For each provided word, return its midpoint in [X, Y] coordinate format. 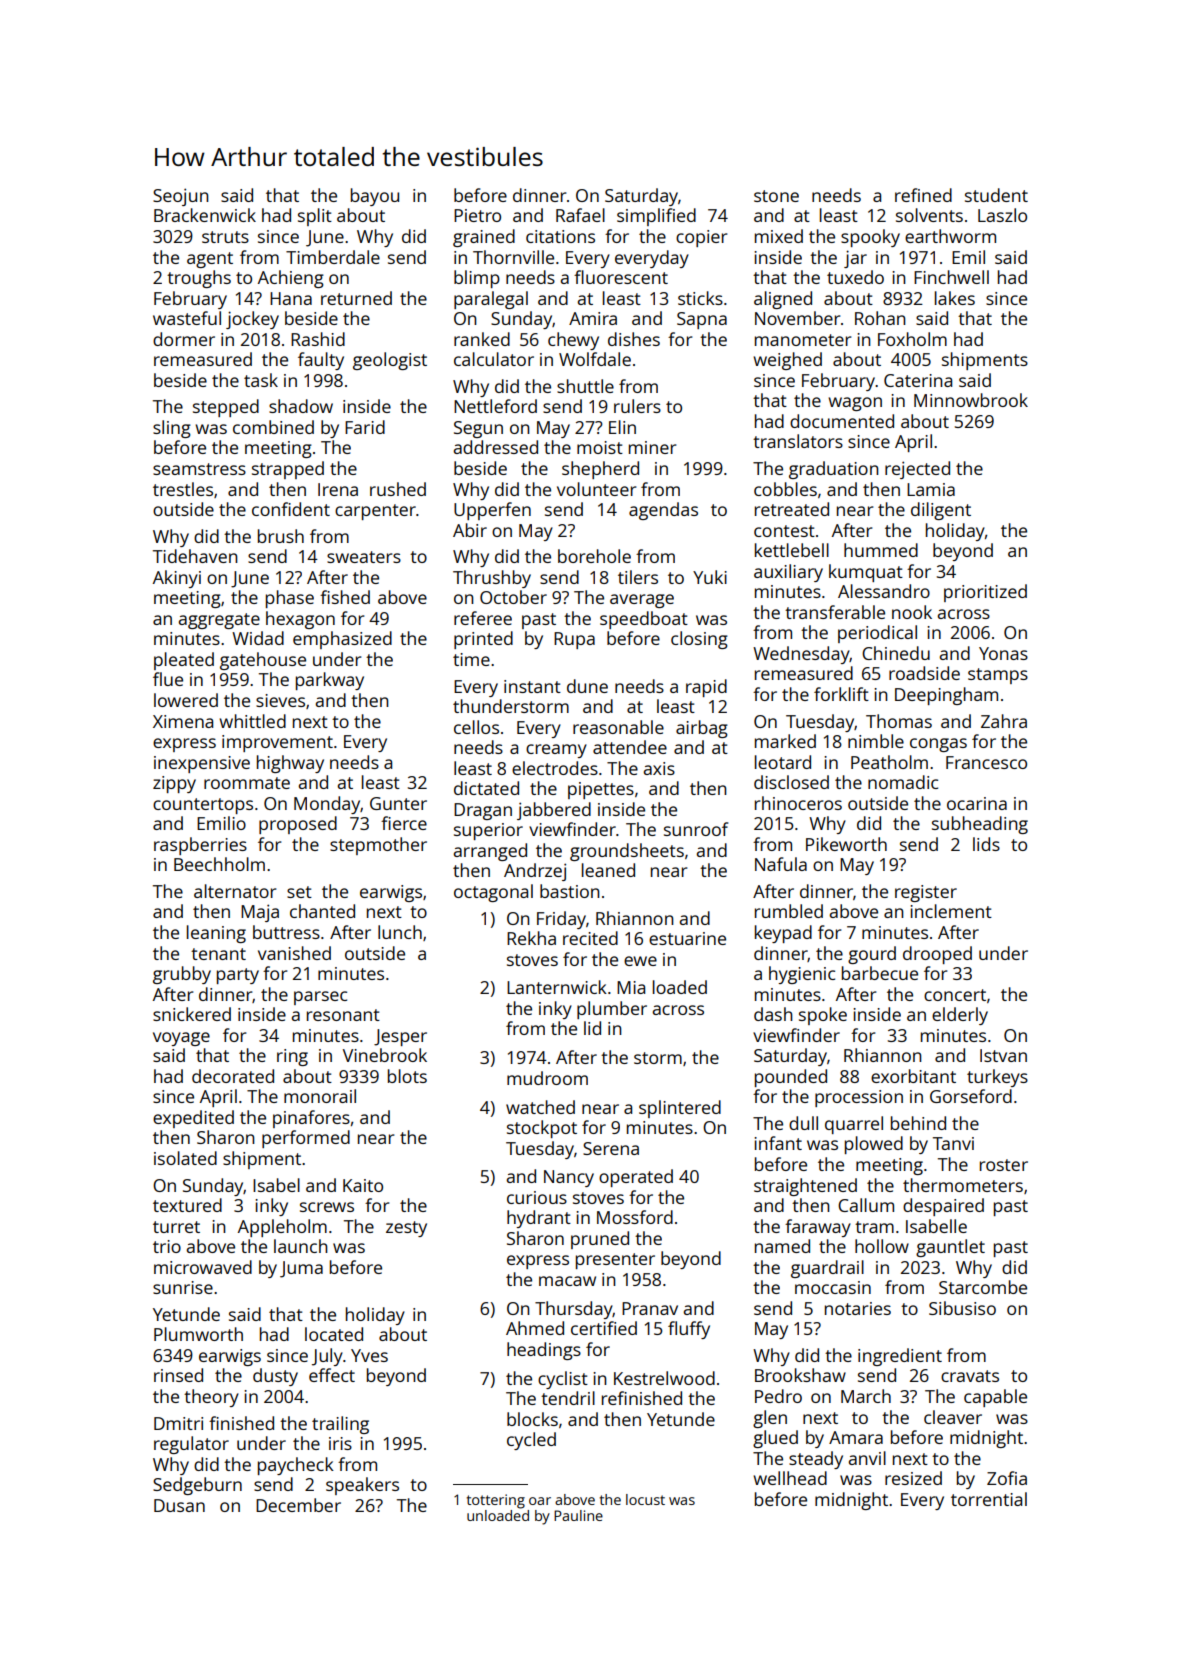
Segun [478, 429]
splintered [680, 1109]
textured [187, 1205]
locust [645, 1499]
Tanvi [953, 1143]
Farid [365, 427]
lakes [955, 298]
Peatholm [889, 762]
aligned [783, 300]
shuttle [585, 386]
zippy [174, 784]
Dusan [179, 1505]
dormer [184, 339]
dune [587, 686]
